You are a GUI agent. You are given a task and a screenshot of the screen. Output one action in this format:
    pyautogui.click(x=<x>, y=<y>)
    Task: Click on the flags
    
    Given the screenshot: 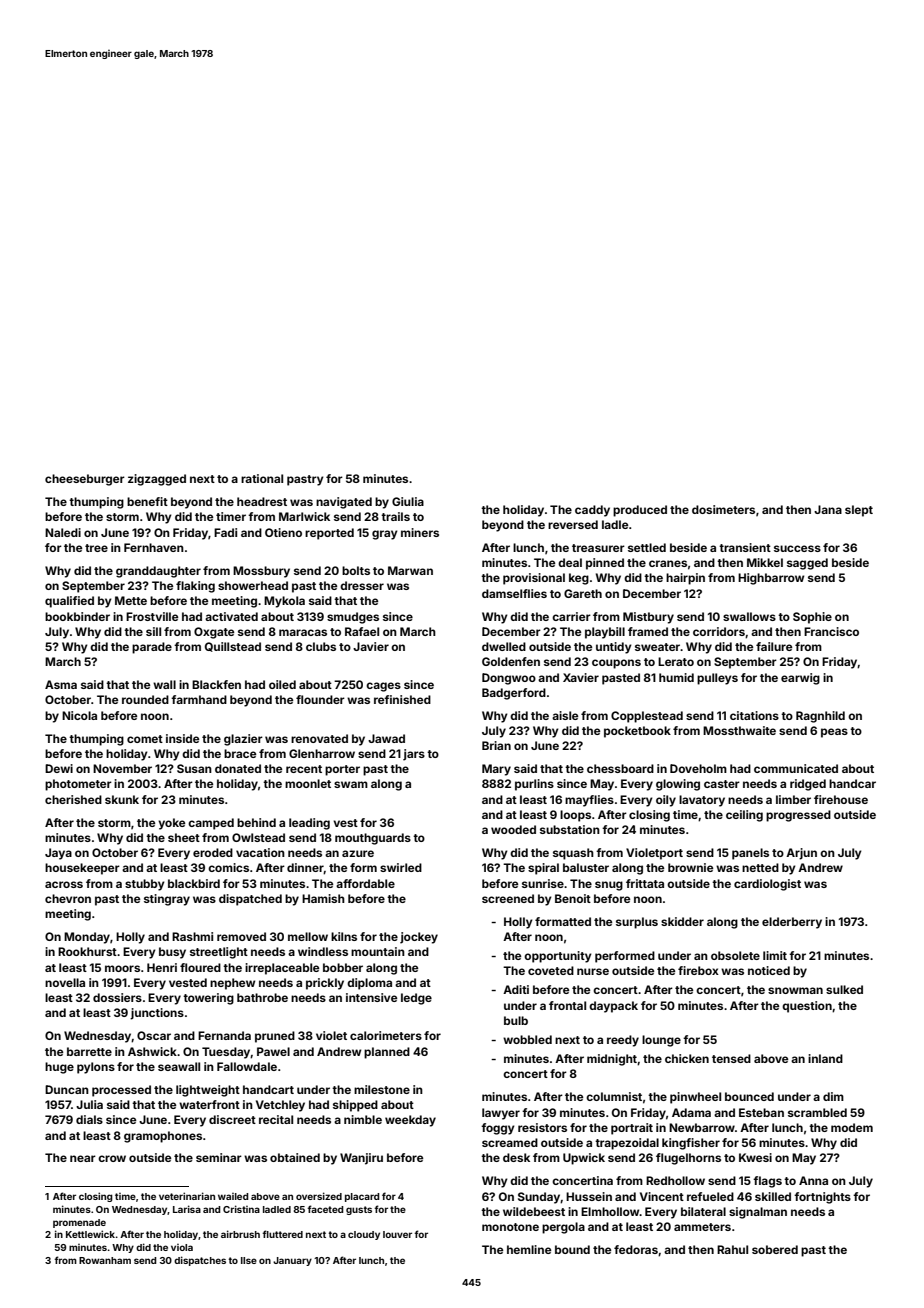 What is the action you would take?
    pyautogui.click(x=767, y=1182)
